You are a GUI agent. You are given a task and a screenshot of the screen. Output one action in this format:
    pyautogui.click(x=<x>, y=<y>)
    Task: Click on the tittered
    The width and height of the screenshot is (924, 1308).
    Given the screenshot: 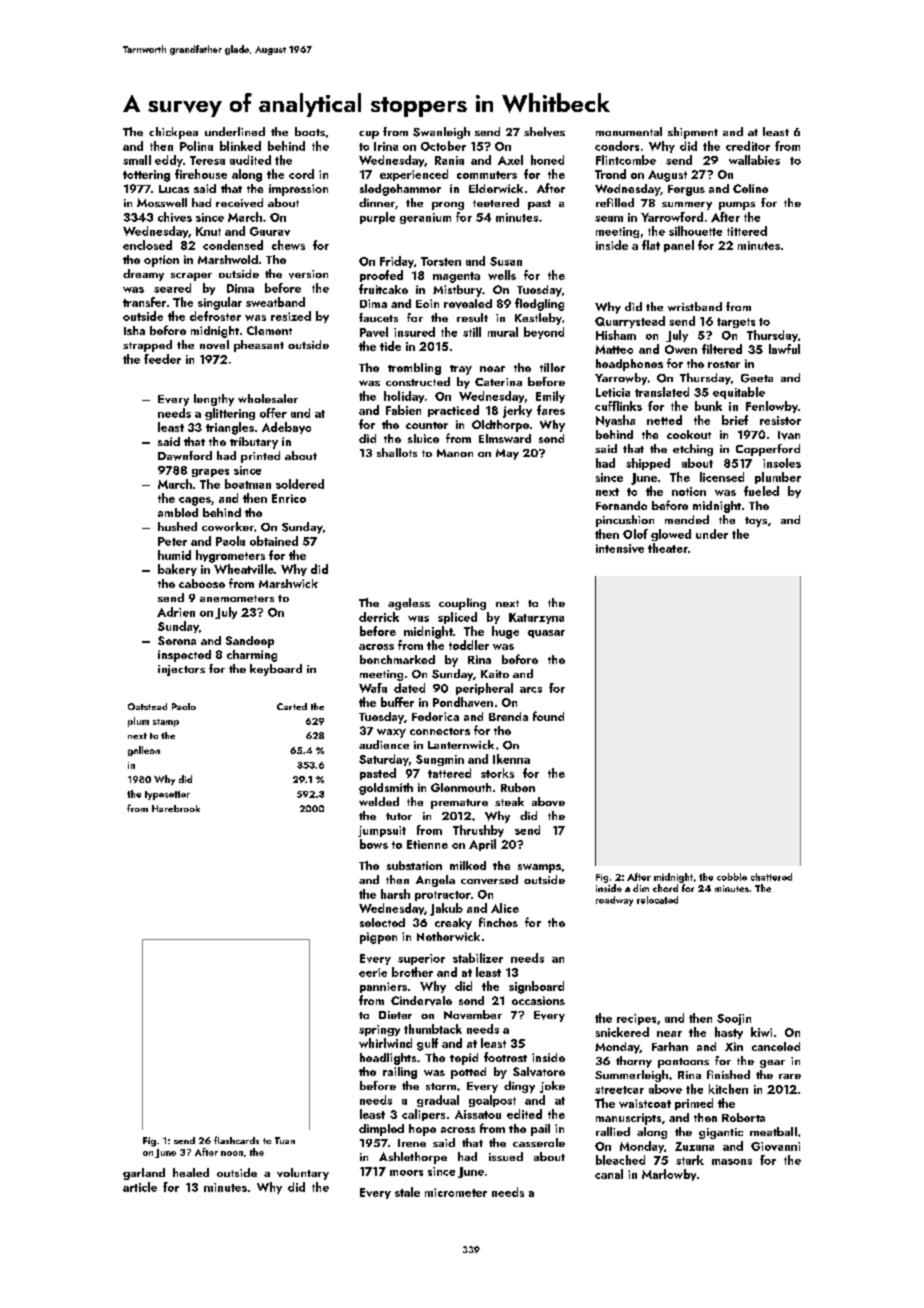 What is the action you would take?
    pyautogui.click(x=747, y=231)
